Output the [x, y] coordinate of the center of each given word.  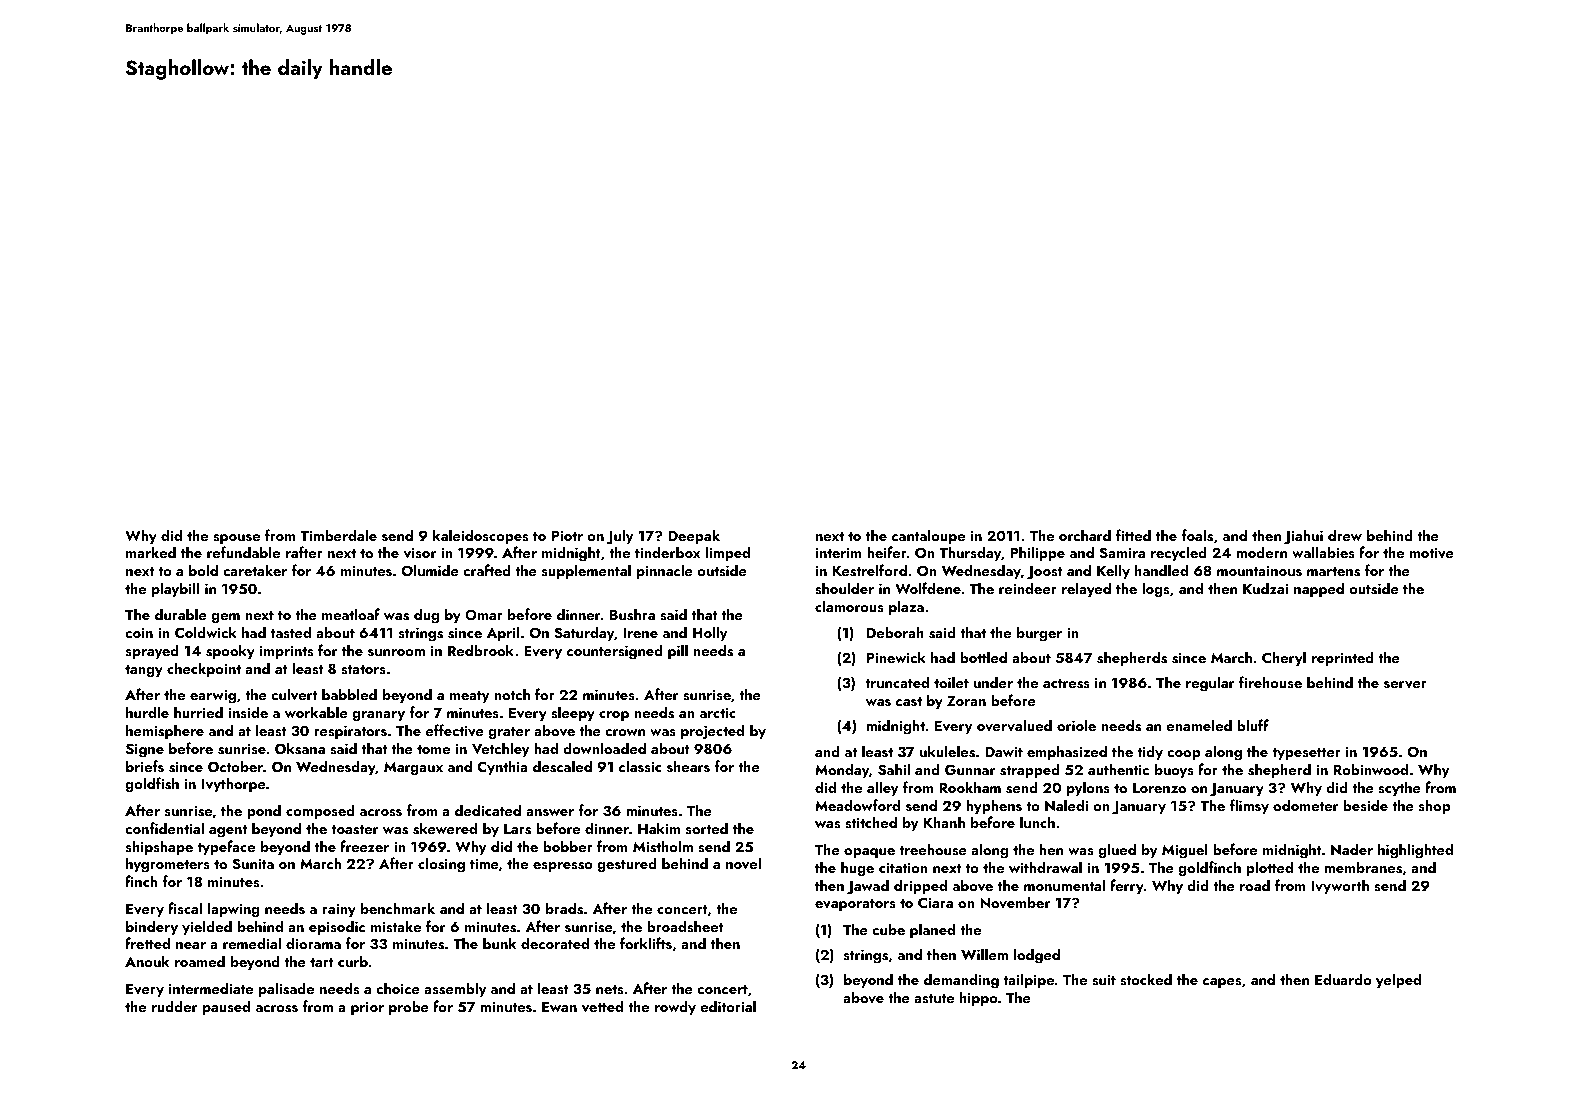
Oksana [300, 748]
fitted [1133, 535]
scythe [1399, 788]
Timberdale [338, 535]
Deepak [694, 536]
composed [320, 811]
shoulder [844, 588]
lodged [1037, 956]
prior [367, 1008]
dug [426, 616]
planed [932, 930]
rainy [339, 910]
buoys [1174, 770]
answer [550, 812]
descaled [562, 766]
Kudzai [1265, 588]
